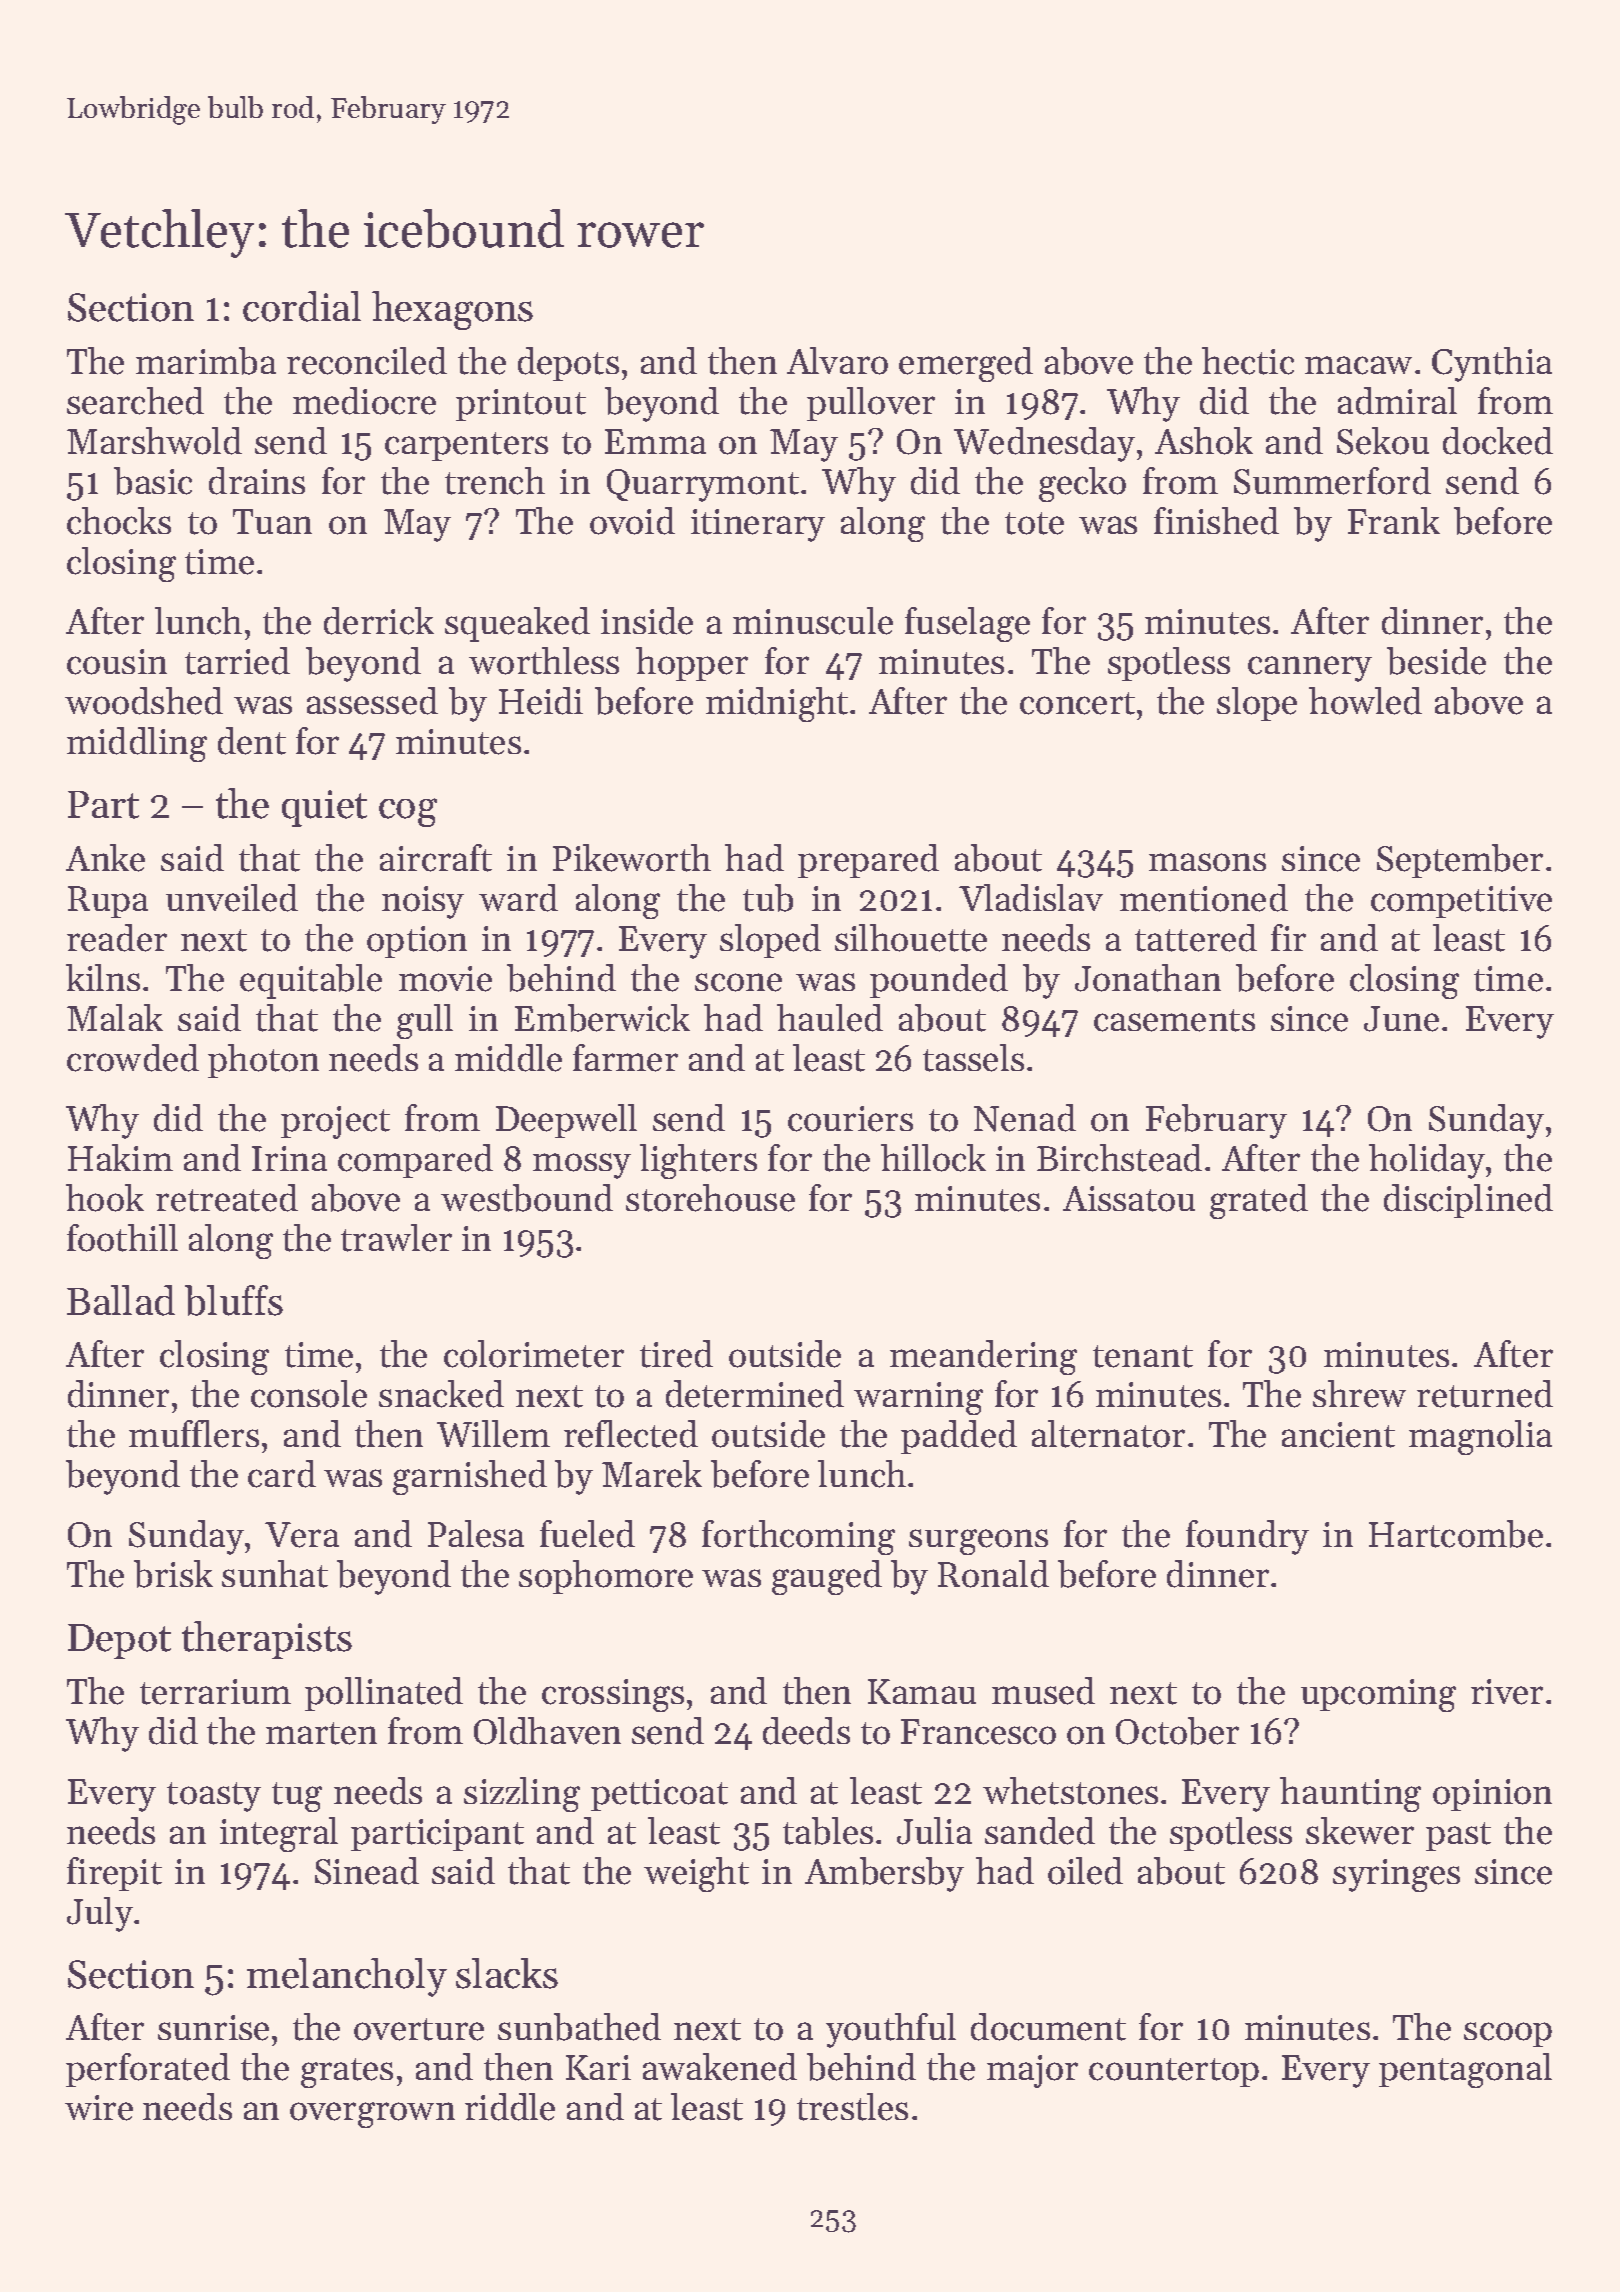 The width and height of the page is (1620, 2292). Describe the element at coordinates (137, 744) in the page. I see `middling` at that location.
